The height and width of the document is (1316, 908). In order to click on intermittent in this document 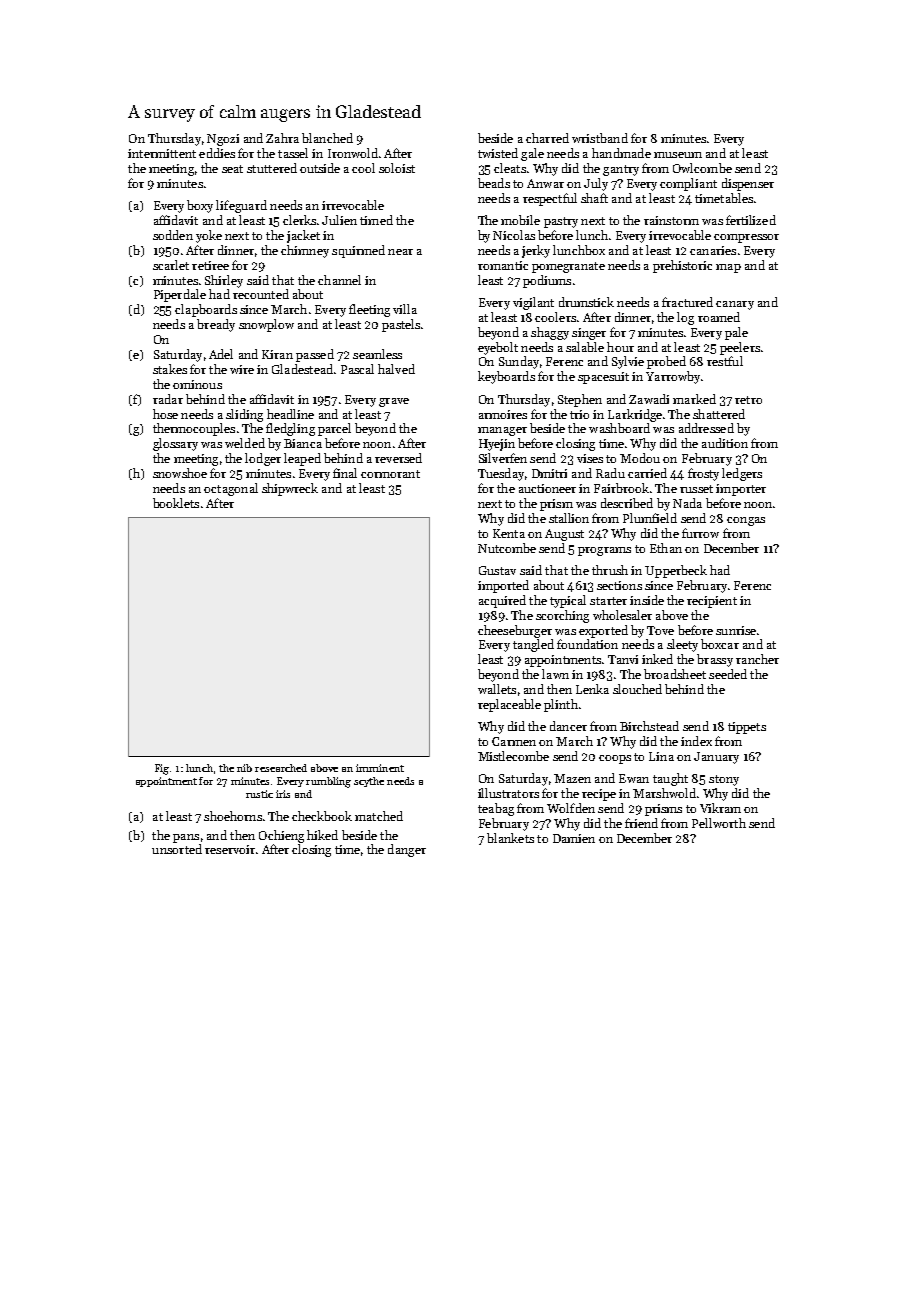, I will do `click(162, 153)`.
